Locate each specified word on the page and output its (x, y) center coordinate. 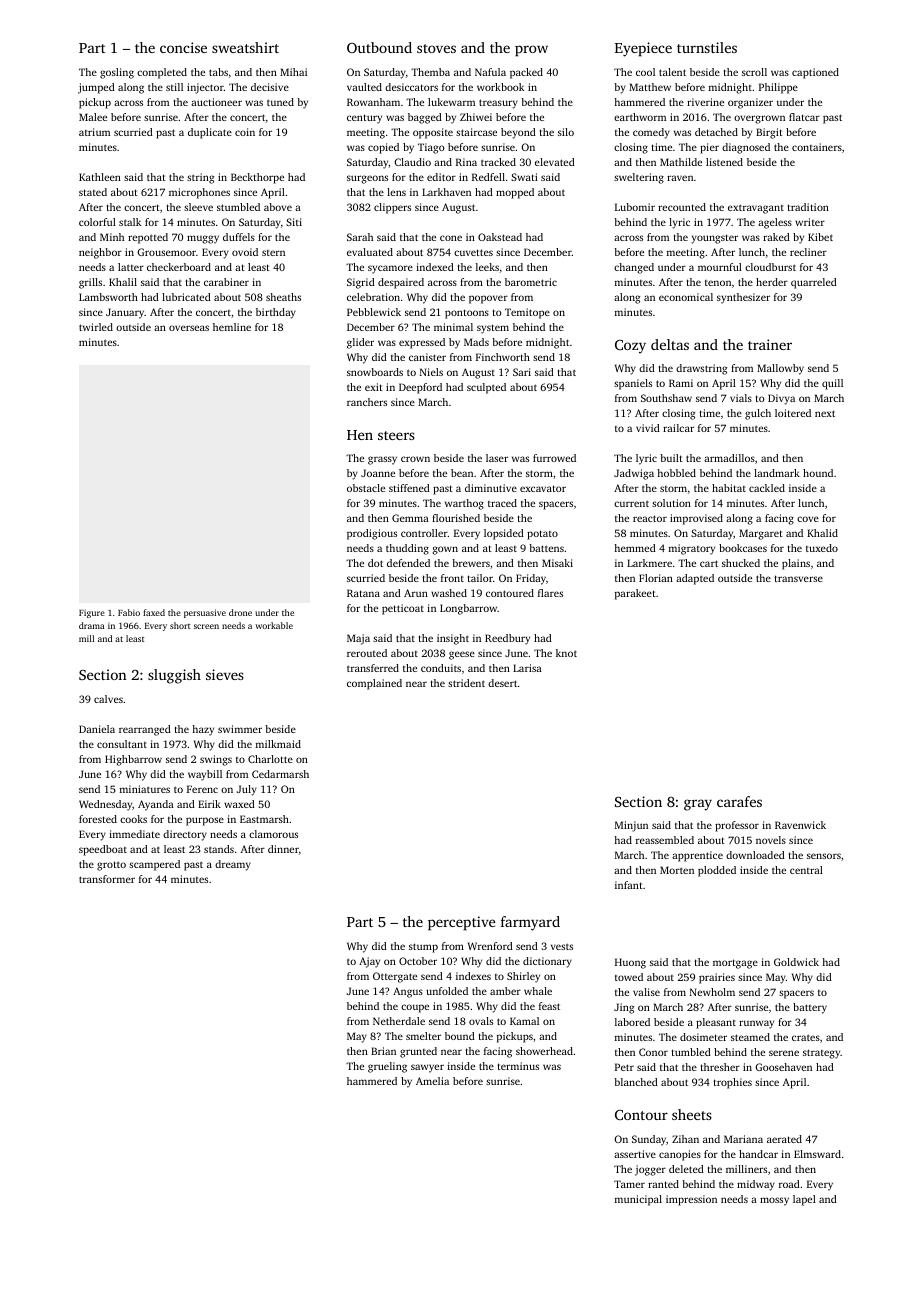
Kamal (524, 1021)
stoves (436, 48)
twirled (96, 327)
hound (818, 473)
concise (183, 47)
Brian (383, 1051)
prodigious (372, 534)
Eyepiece (643, 49)
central (806, 870)
